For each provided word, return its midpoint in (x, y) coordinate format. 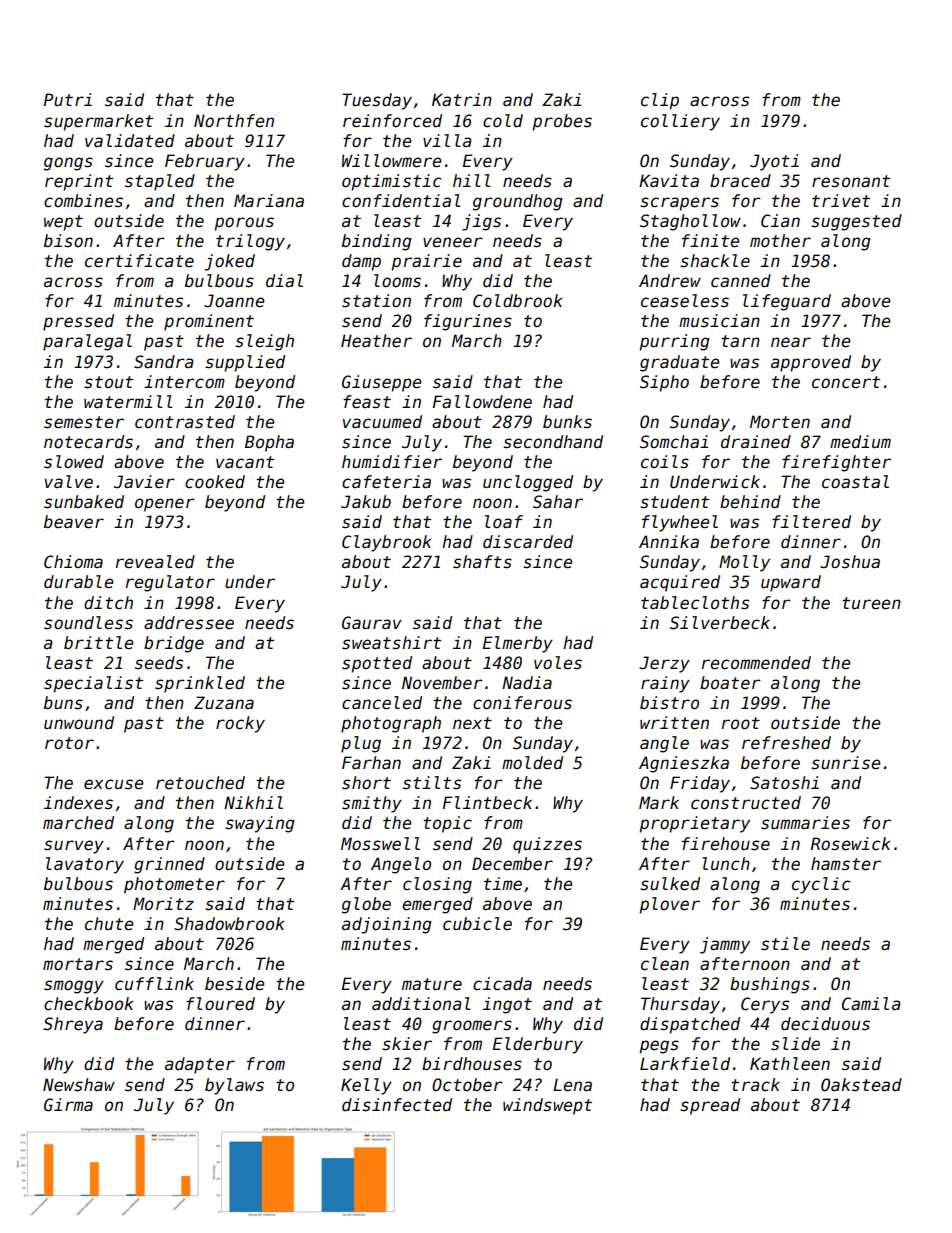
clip (660, 101)
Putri (68, 99)
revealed (155, 562)
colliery (680, 122)
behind (750, 502)
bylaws (234, 1086)
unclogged (528, 483)
